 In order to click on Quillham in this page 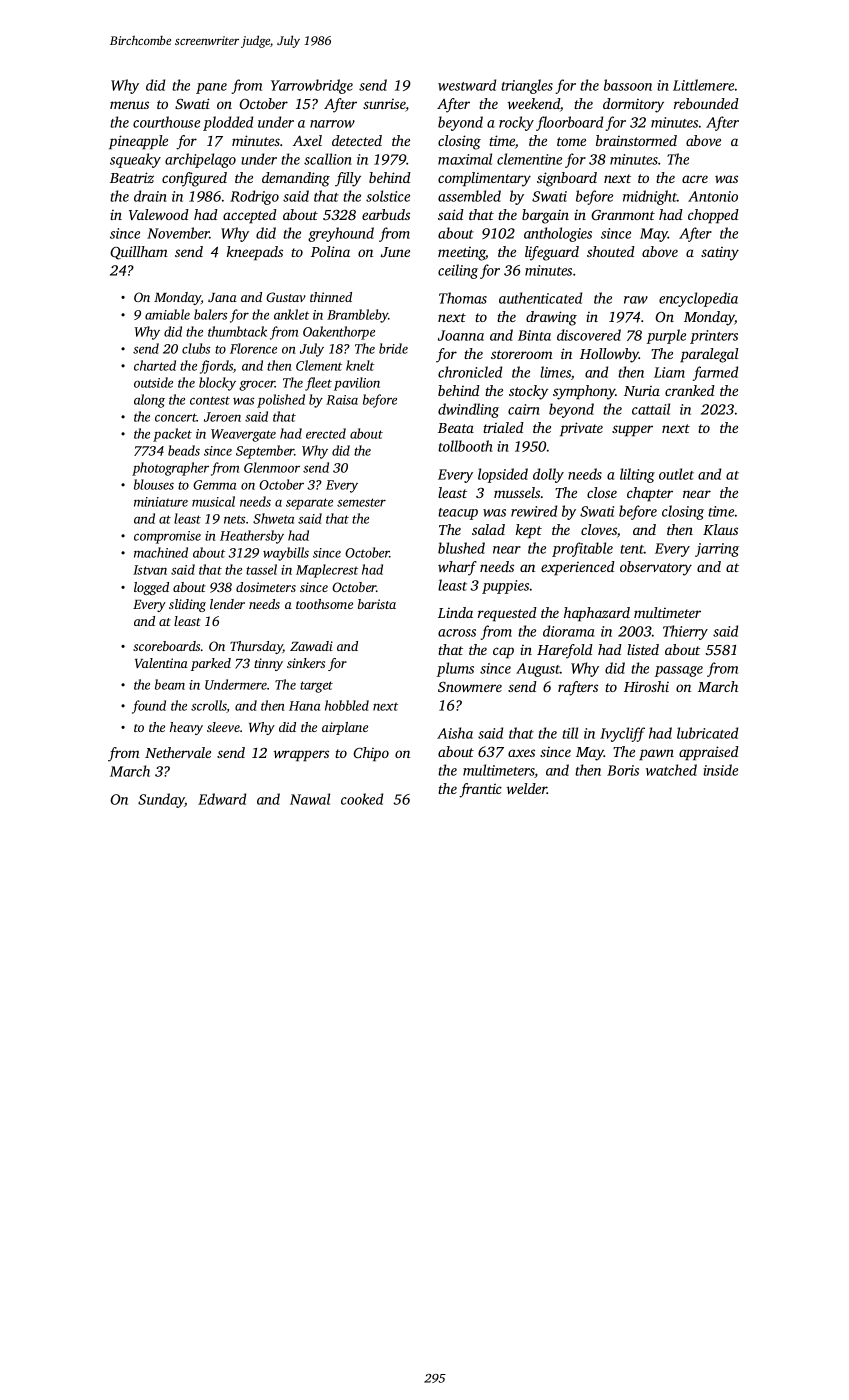, I will do `click(139, 253)`.
